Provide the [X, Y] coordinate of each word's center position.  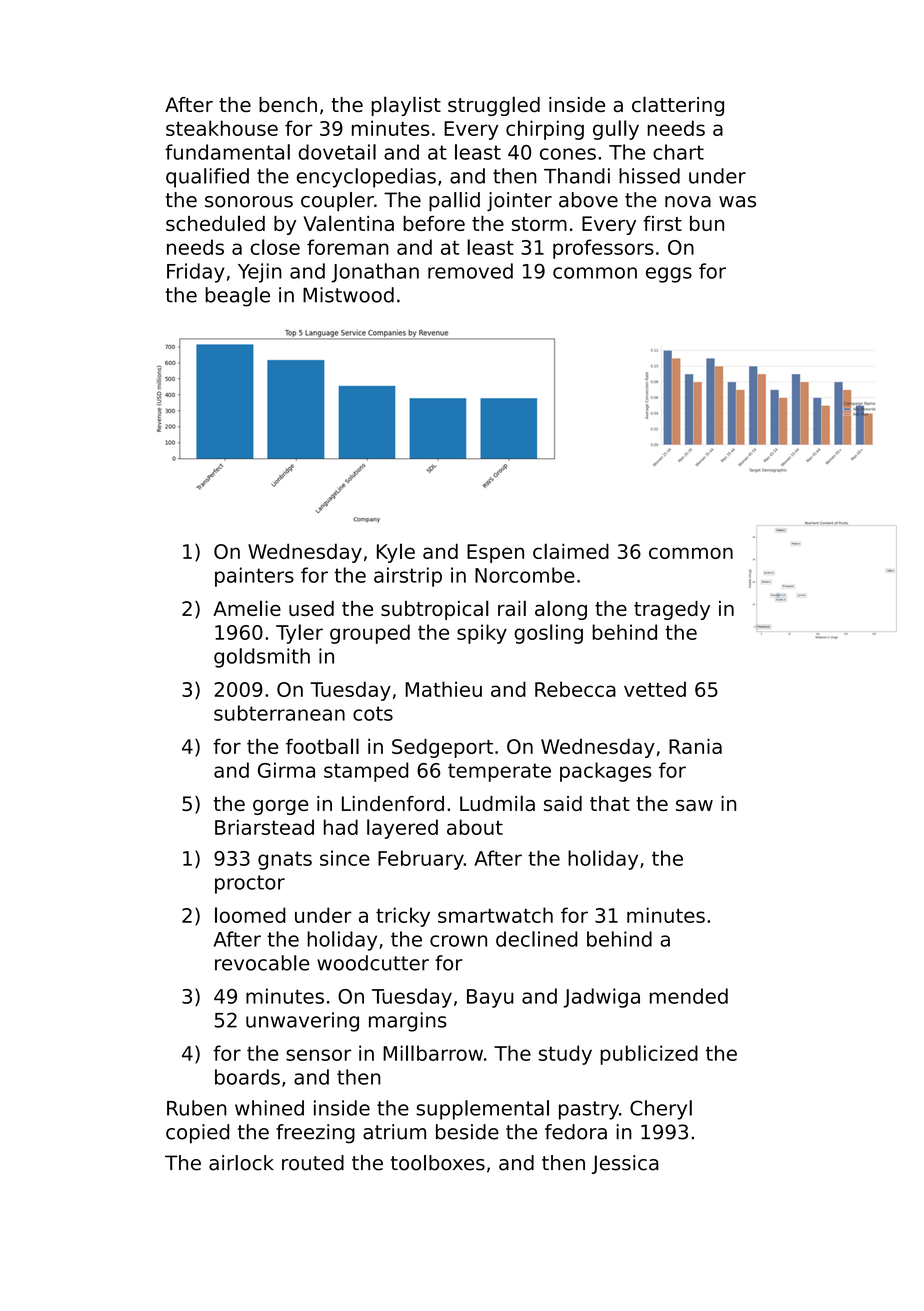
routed [313, 1163]
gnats [285, 860]
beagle [237, 297]
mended [689, 996]
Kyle [396, 553]
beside [467, 1132]
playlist [406, 106]
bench [288, 104]
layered [402, 829]
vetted [655, 689]
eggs [669, 275]
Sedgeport [442, 748]
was [737, 202]
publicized [649, 1055]
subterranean [279, 713]
